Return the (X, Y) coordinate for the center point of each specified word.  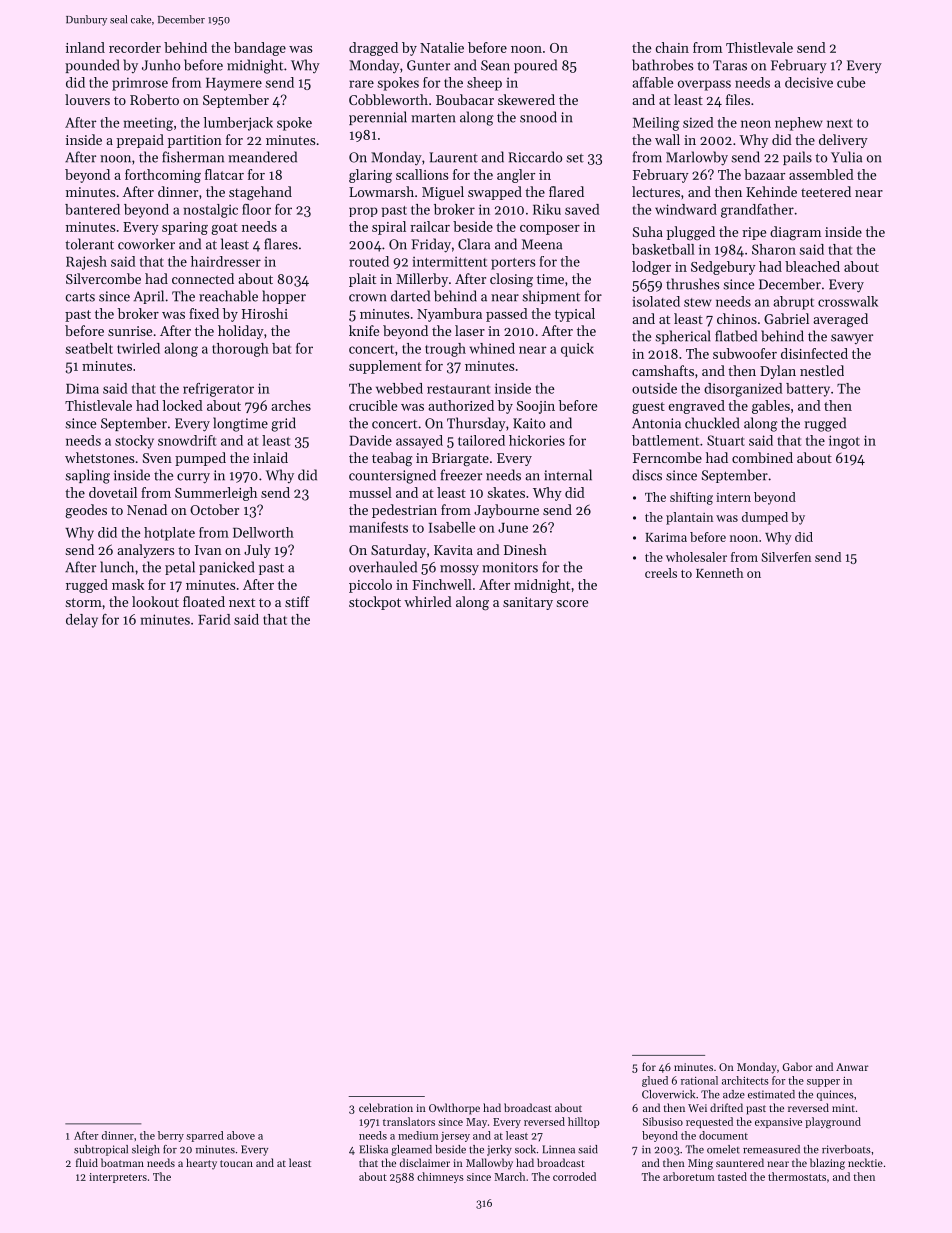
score (572, 603)
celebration (386, 1107)
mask (128, 584)
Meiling (656, 124)
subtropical (101, 1150)
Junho (161, 65)
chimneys (440, 1177)
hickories (537, 440)
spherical (683, 337)
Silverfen (786, 557)
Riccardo (535, 157)
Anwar (852, 1067)
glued (655, 1081)
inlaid (270, 457)
